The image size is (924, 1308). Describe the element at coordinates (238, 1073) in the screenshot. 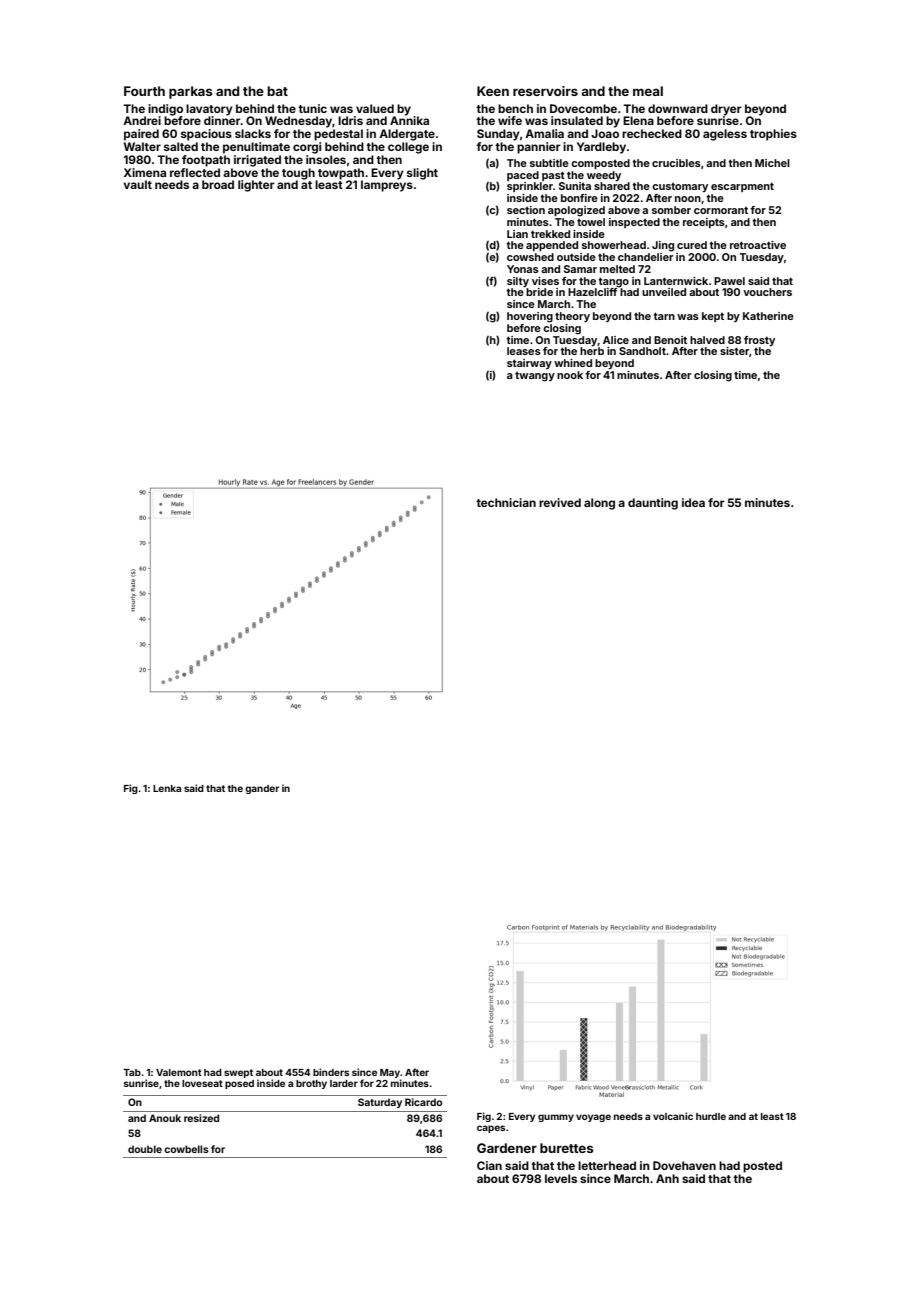

I see `swept` at that location.
